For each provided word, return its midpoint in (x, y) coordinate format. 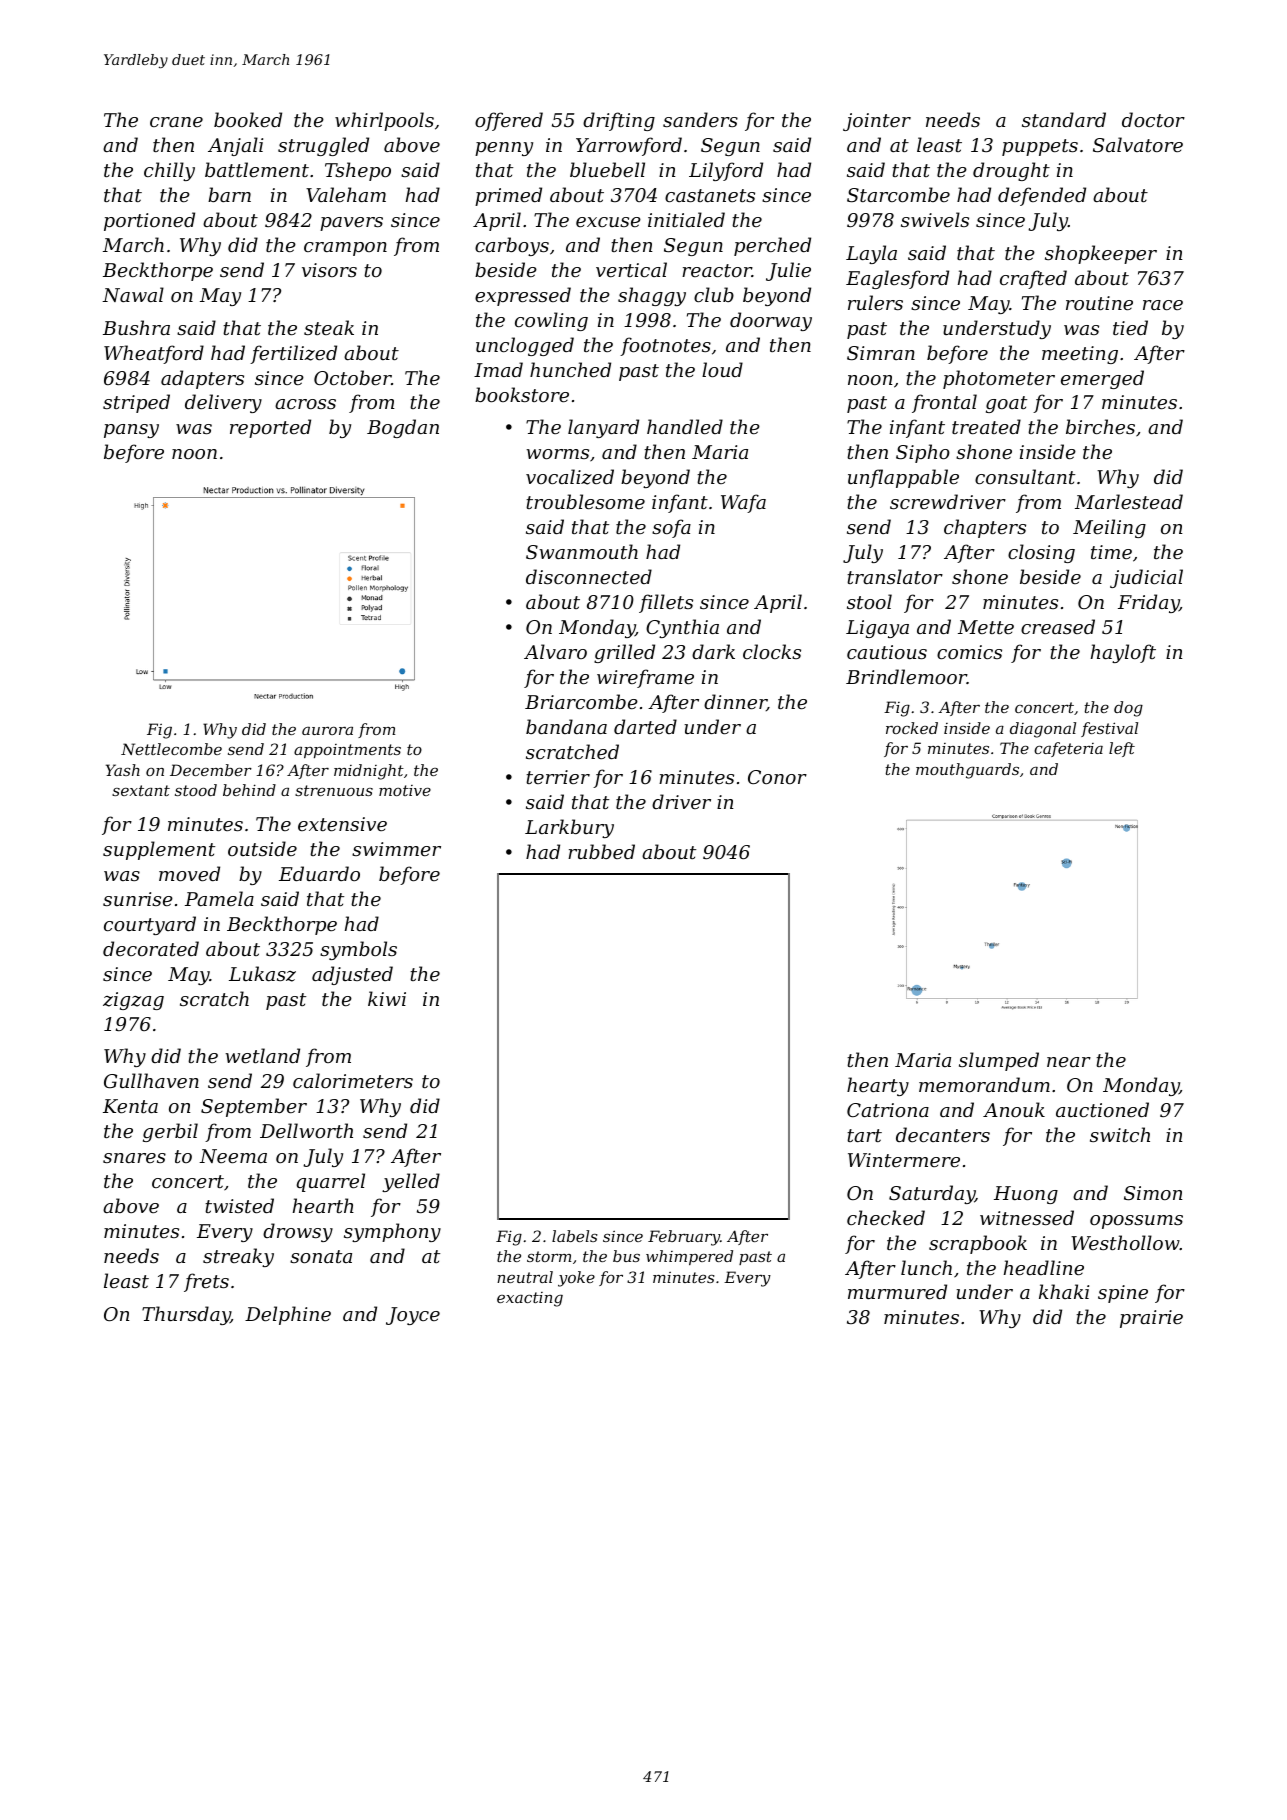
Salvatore (1138, 145)
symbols (358, 950)
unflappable (903, 478)
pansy (131, 431)
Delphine (288, 1315)
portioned (149, 221)
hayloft (1123, 653)
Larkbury (569, 828)
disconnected (589, 576)
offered (509, 121)
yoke (576, 1279)
